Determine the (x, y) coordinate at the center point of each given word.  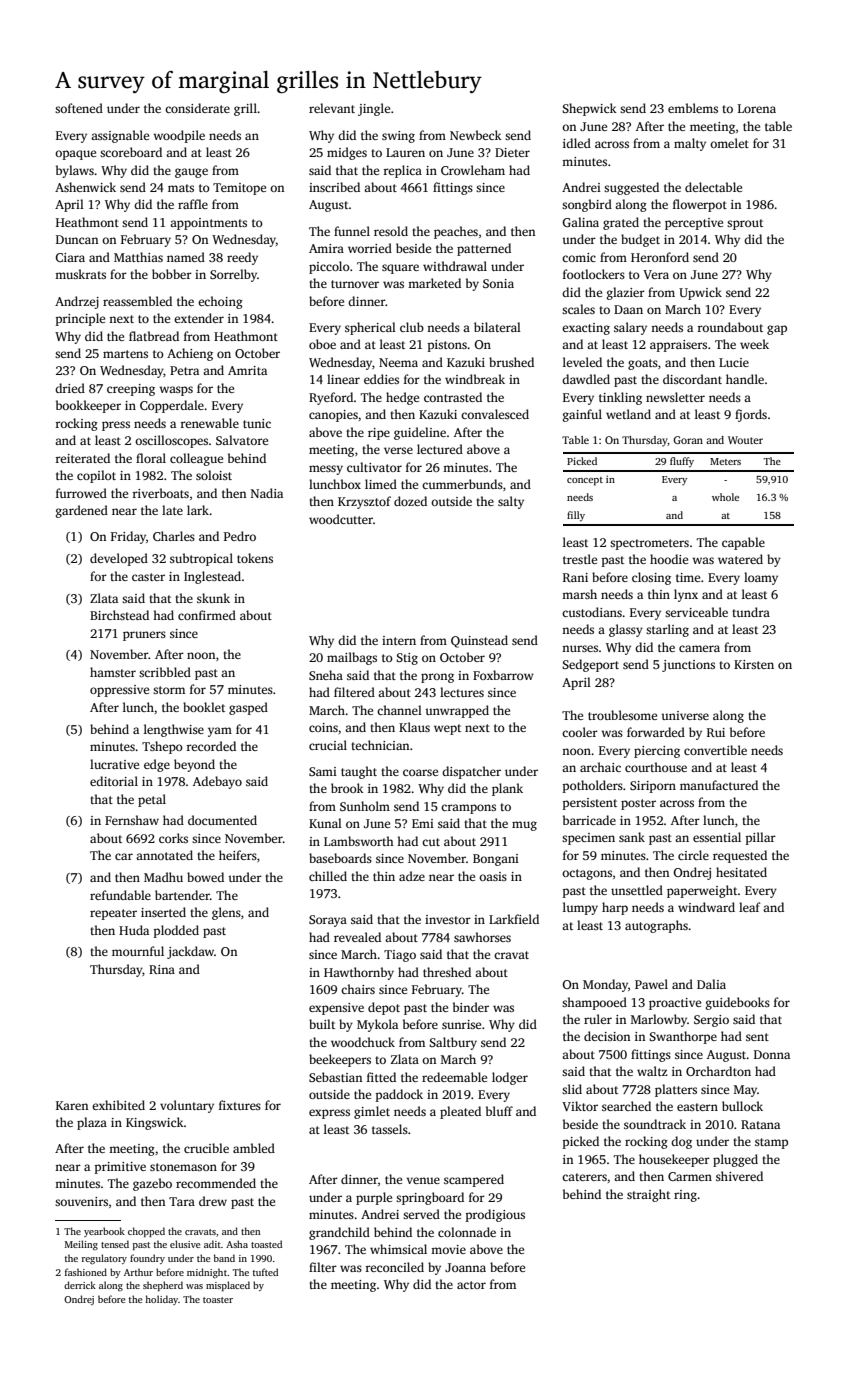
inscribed (334, 187)
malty (690, 144)
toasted (266, 1244)
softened (79, 108)
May (745, 1091)
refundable (120, 895)
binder (471, 1007)
